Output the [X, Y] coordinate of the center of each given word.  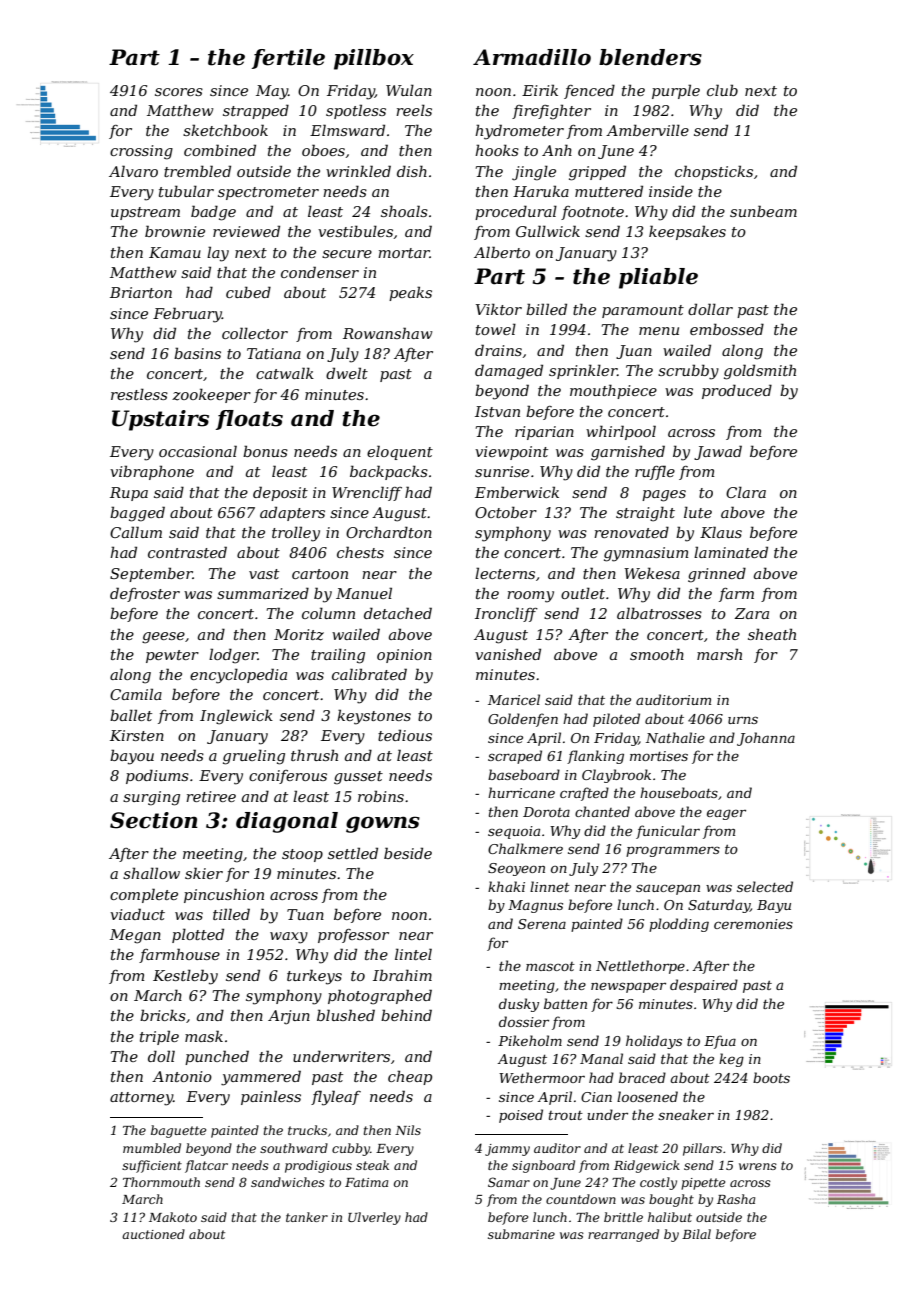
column [328, 613]
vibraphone [152, 472]
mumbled [152, 1148]
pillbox [374, 59]
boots [771, 1077]
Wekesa [652, 573]
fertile [288, 59]
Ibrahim [402, 975]
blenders [650, 57]
